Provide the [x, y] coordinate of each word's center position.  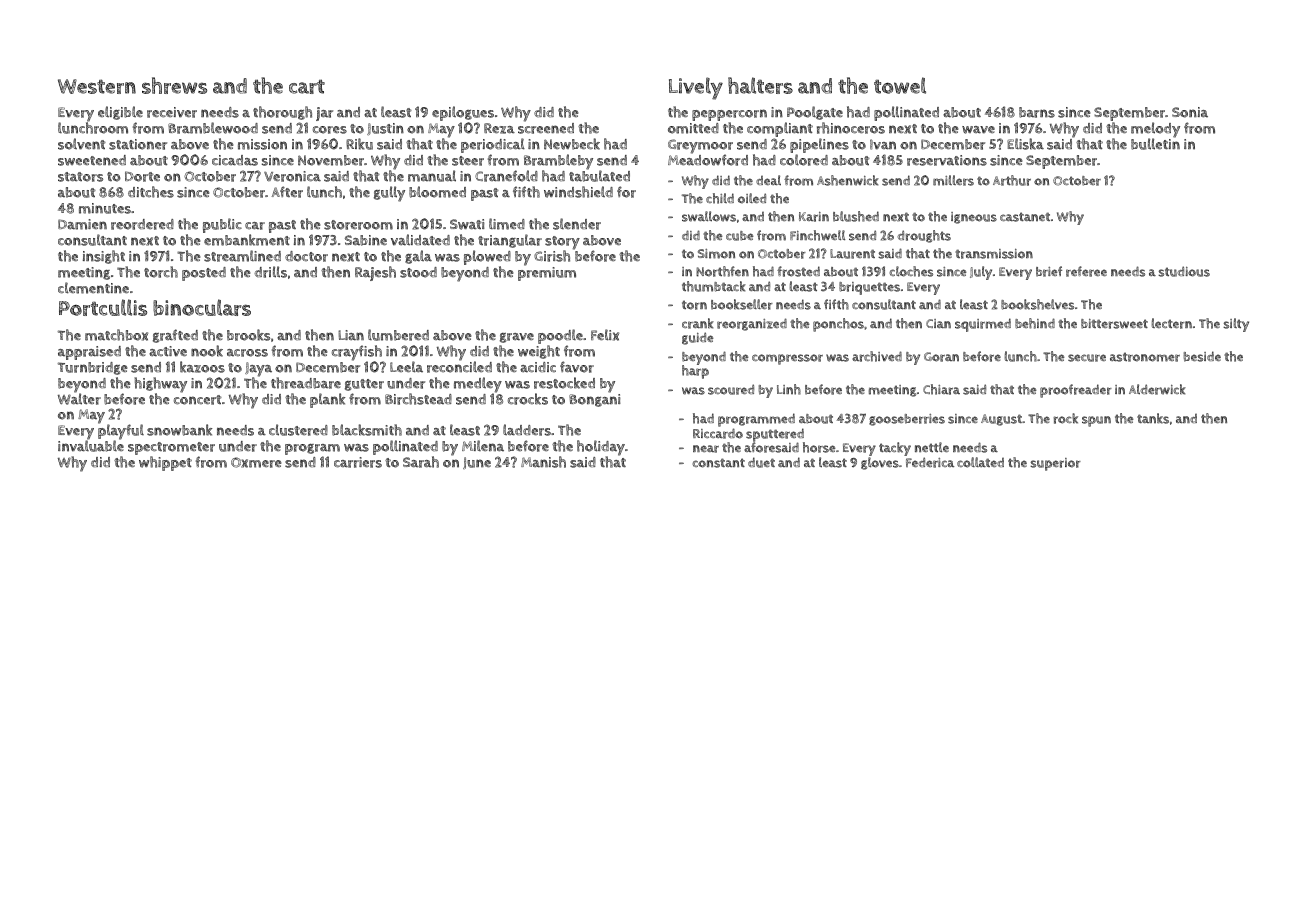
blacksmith [367, 430]
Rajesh [375, 273]
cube [740, 236]
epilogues [463, 114]
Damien [82, 224]
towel [900, 85]
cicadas [235, 160]
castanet [1025, 217]
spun [1096, 421]
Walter [79, 399]
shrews [174, 85]
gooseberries [907, 420]
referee [1086, 271]
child [720, 198]
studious [1184, 271]
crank [698, 323]
